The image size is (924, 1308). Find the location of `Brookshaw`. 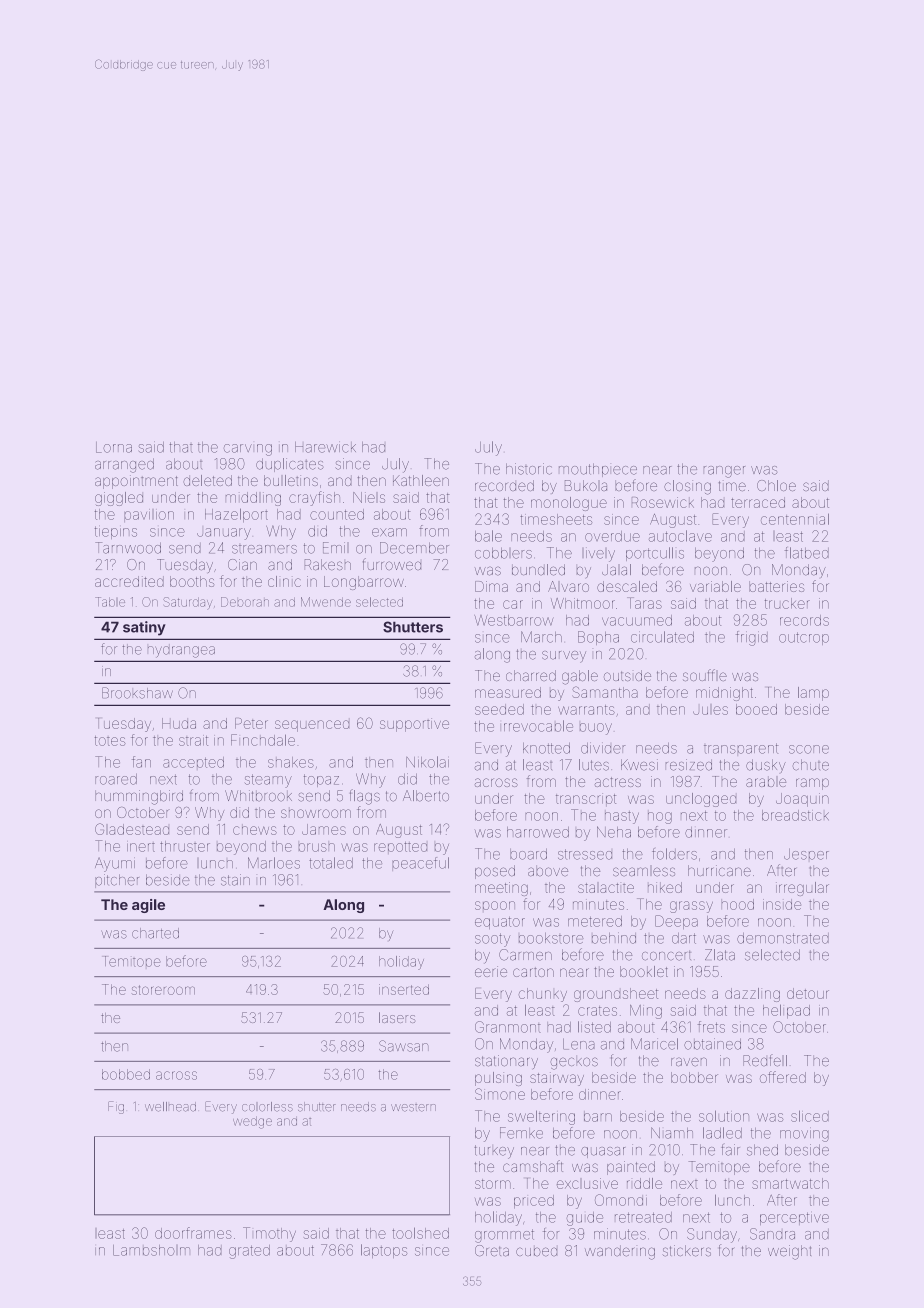

Brookshaw is located at coordinates (137, 693).
